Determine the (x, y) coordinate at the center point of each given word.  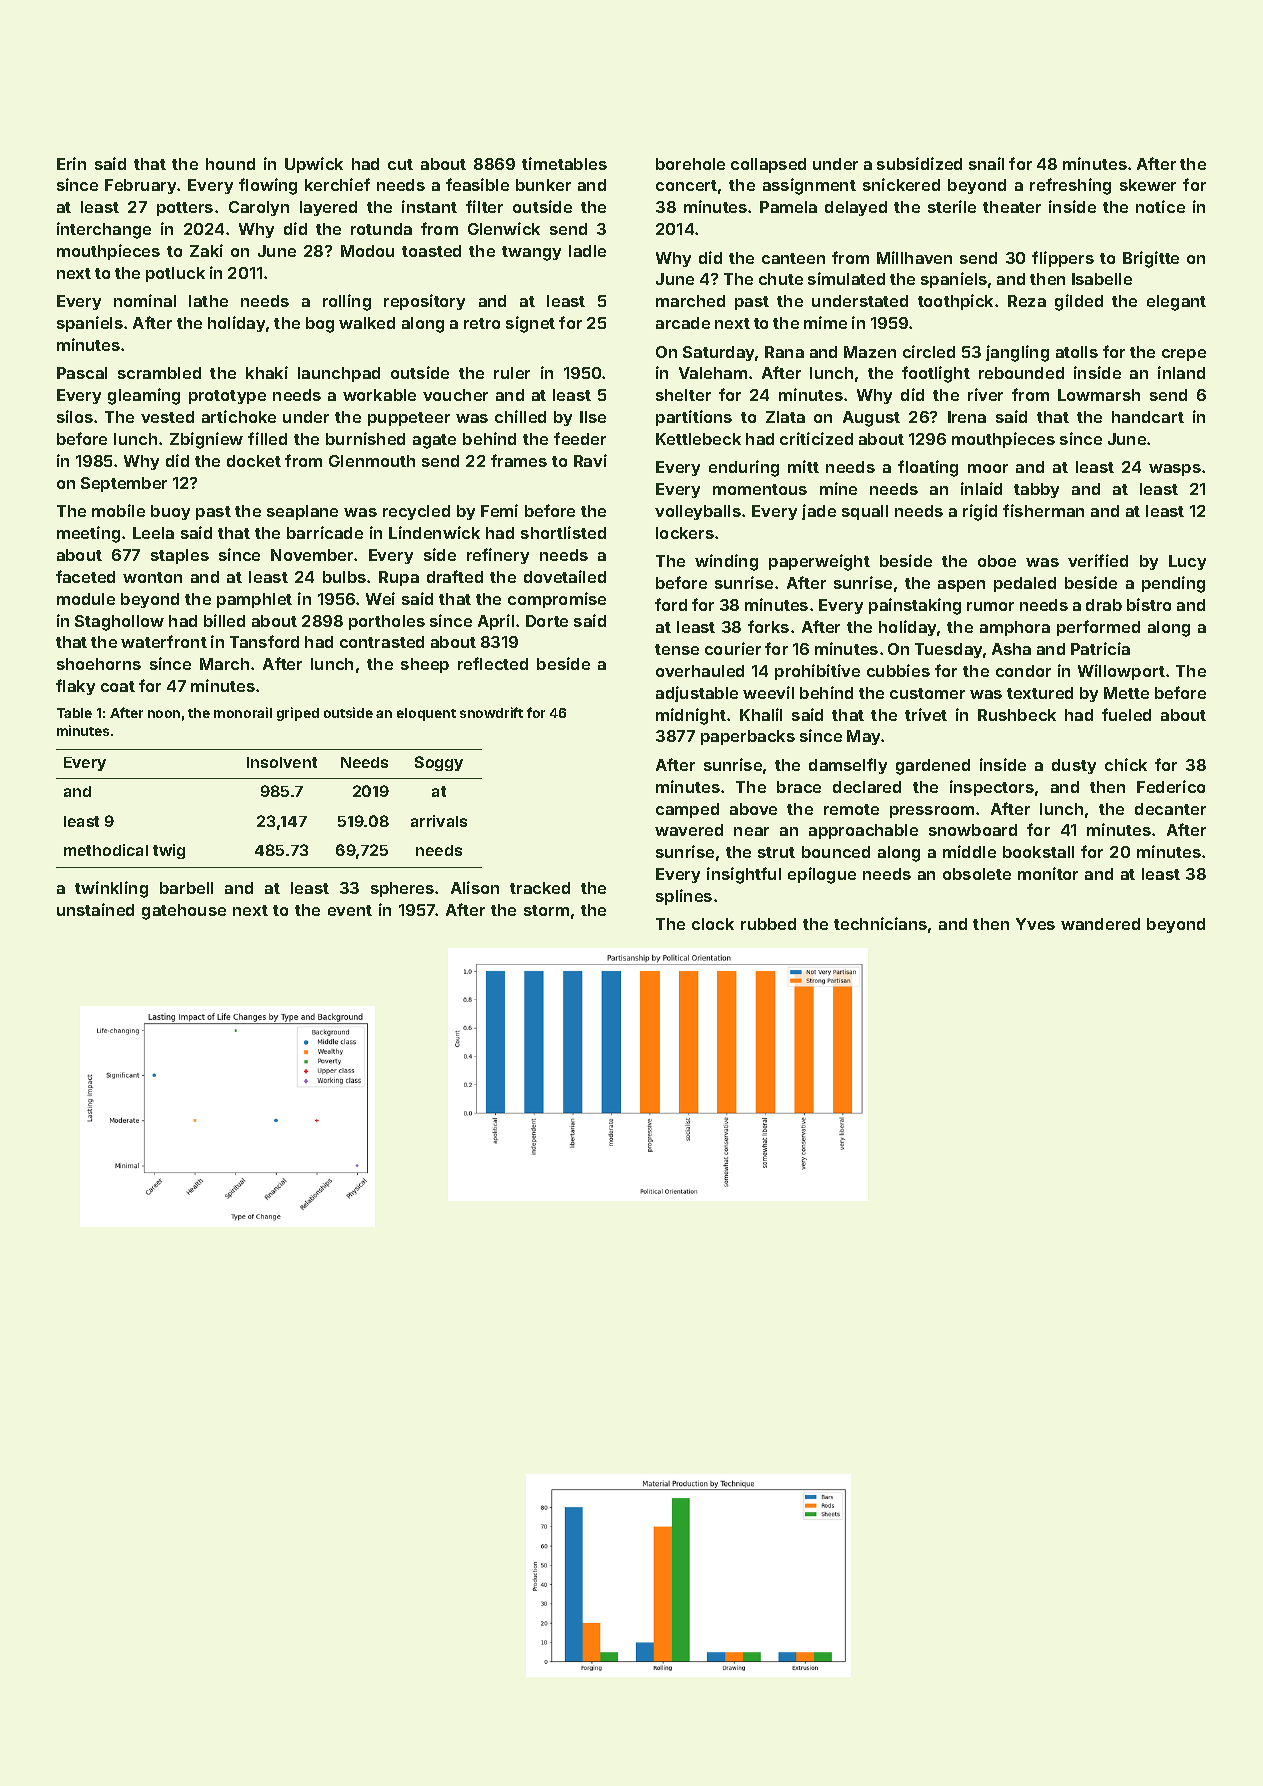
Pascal (82, 373)
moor (988, 468)
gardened (933, 767)
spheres (402, 889)
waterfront (164, 641)
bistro (1149, 604)
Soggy (439, 763)
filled (267, 438)
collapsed (768, 165)
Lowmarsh (1099, 395)
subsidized (919, 163)
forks (768, 626)
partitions (694, 418)
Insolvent (282, 762)
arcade (683, 323)
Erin (71, 163)
